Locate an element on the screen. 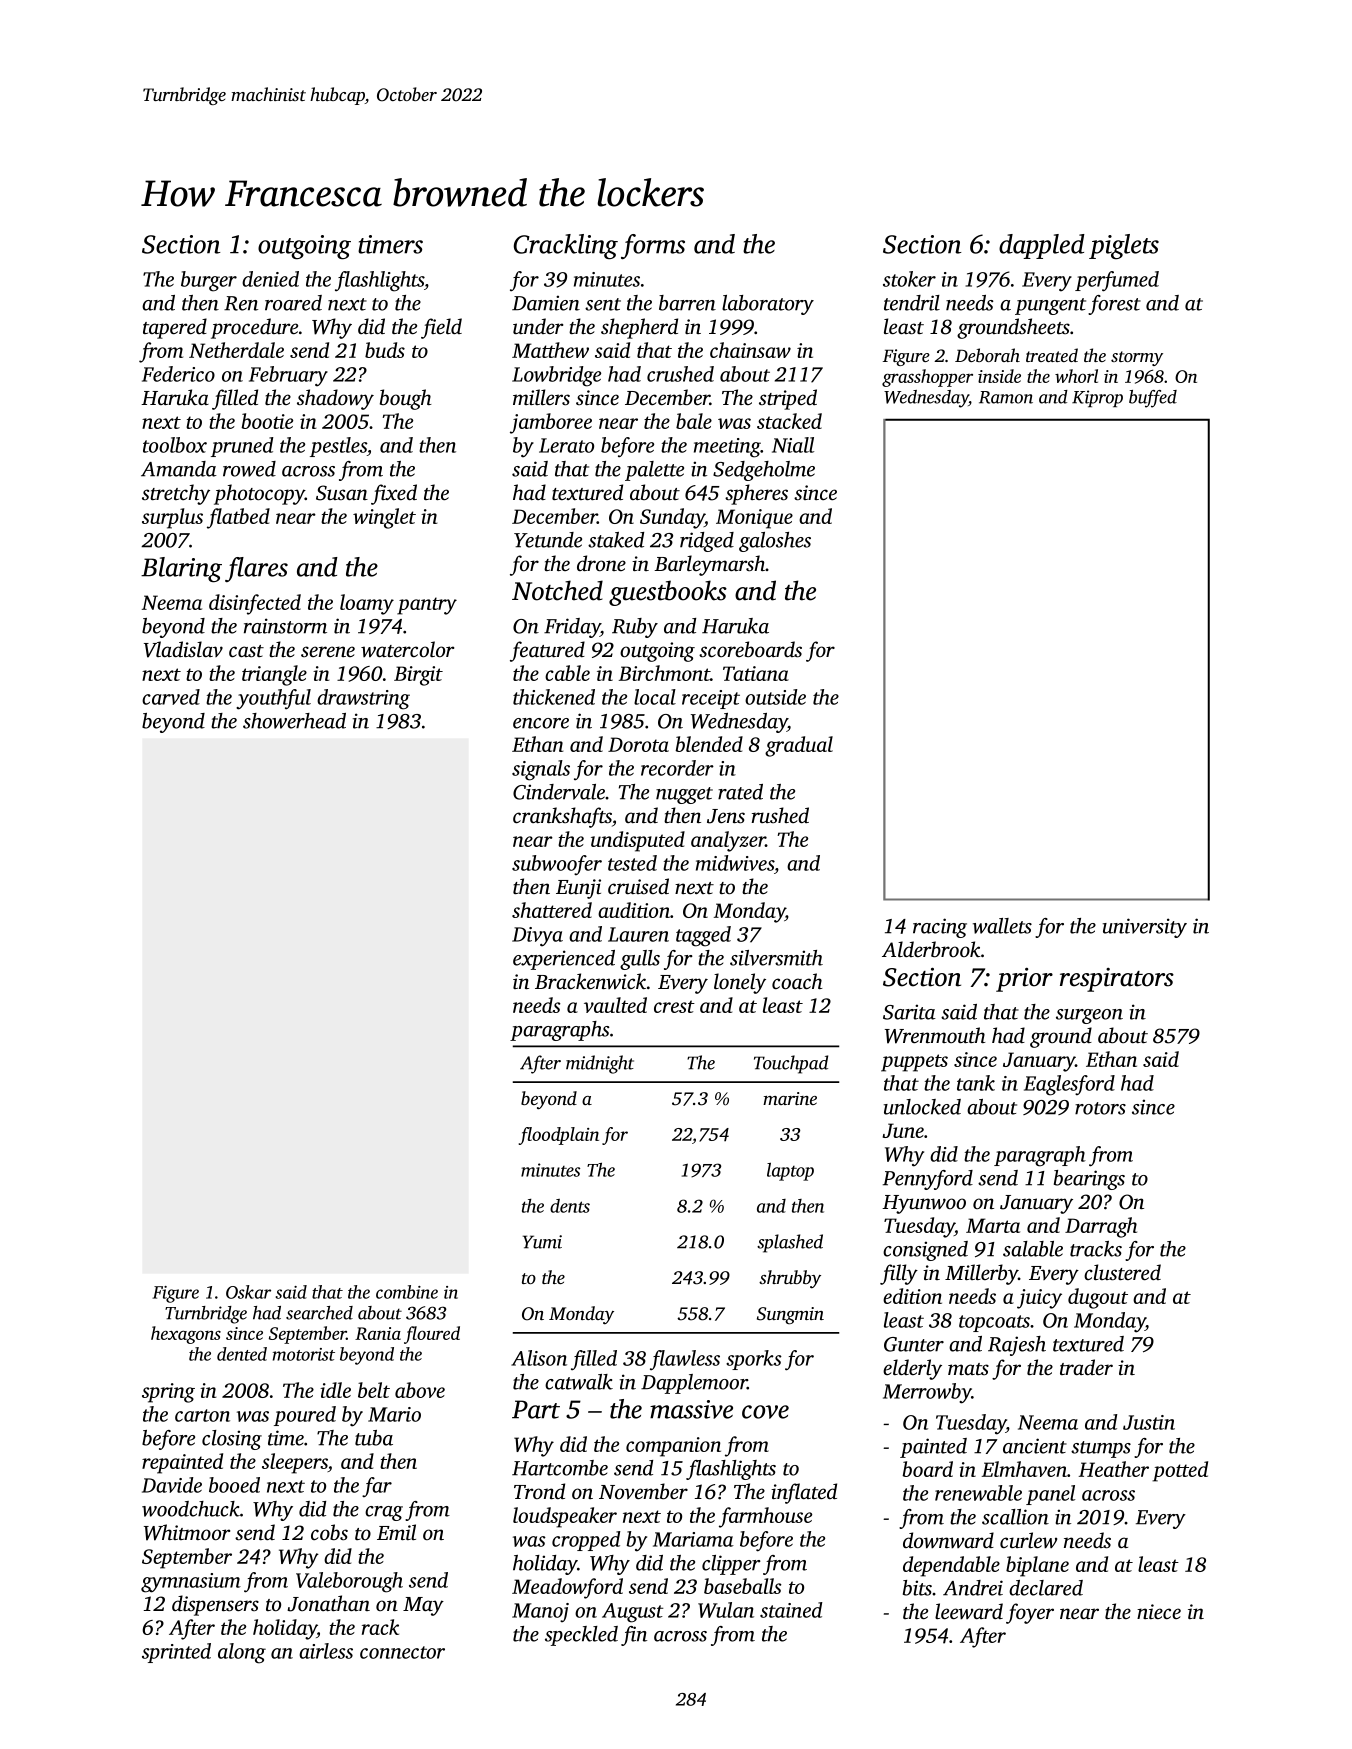 This screenshot has width=1352, height=1749. Divya is located at coordinates (537, 937).
